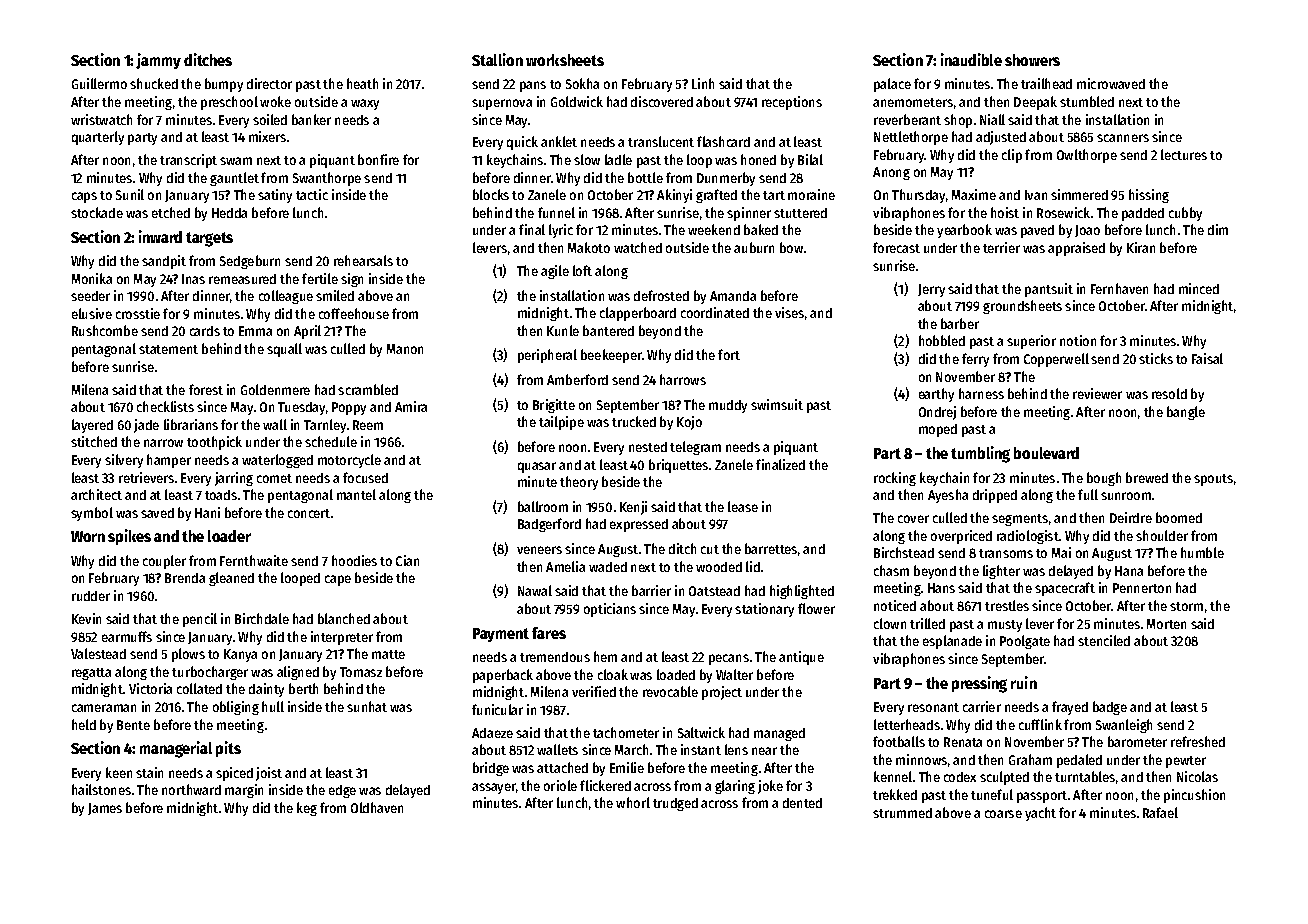  Describe the element at coordinates (1032, 60) in the screenshot. I see `showers` at that location.
